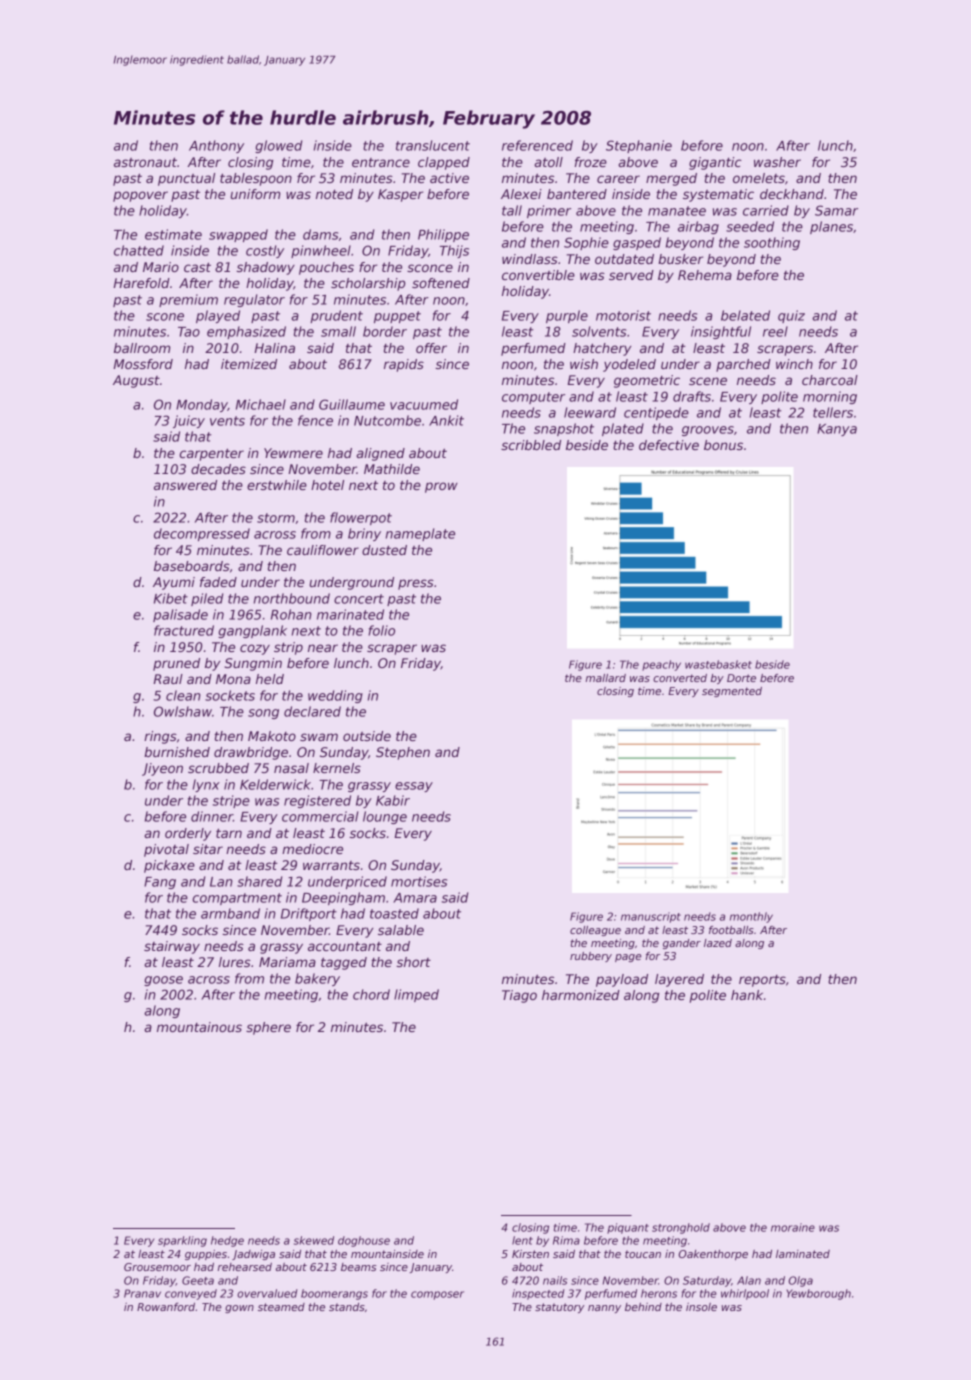  I want to click on storm, so click(276, 518).
